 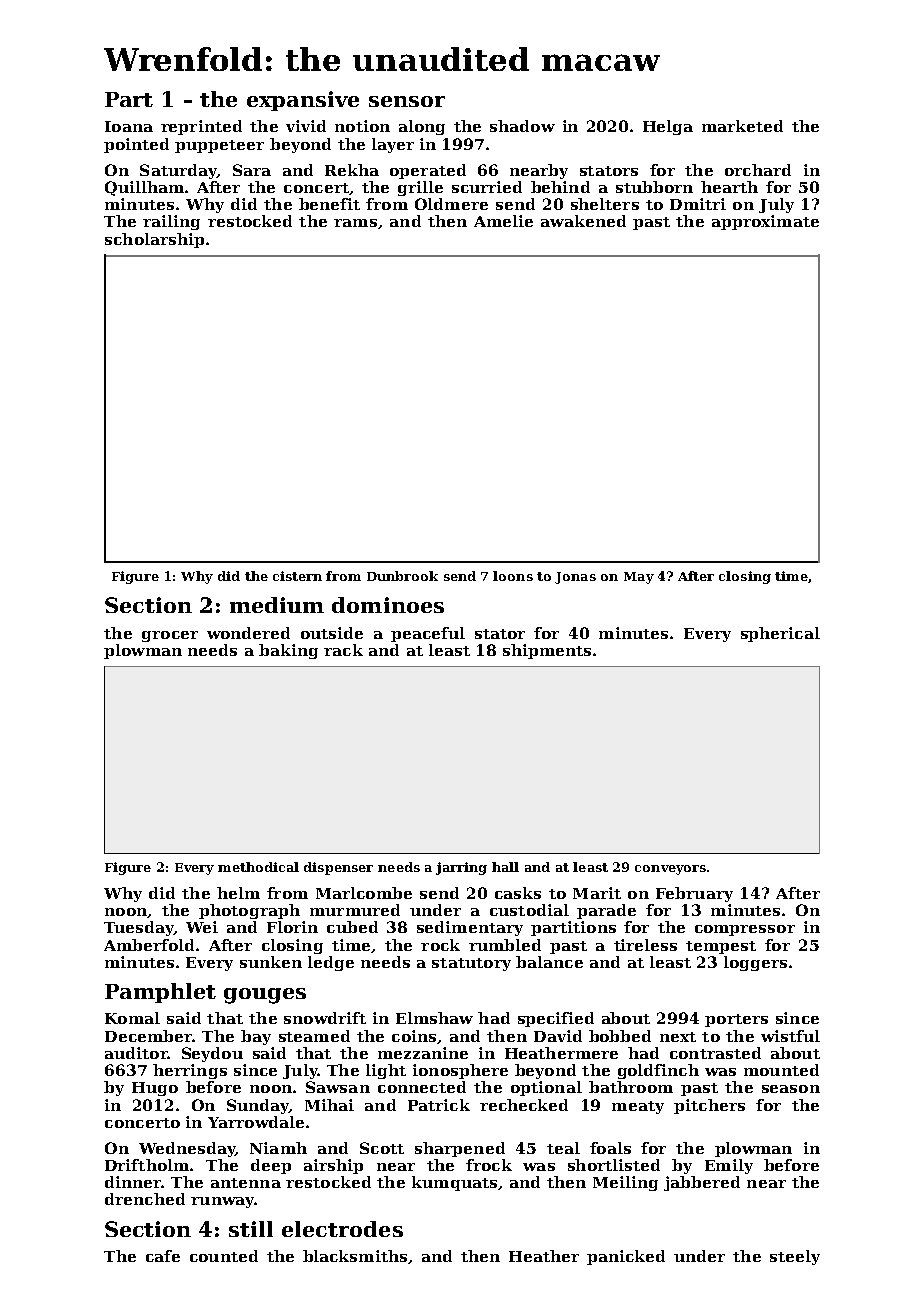 What do you see at coordinates (694, 894) in the screenshot?
I see `February` at bounding box center [694, 894].
